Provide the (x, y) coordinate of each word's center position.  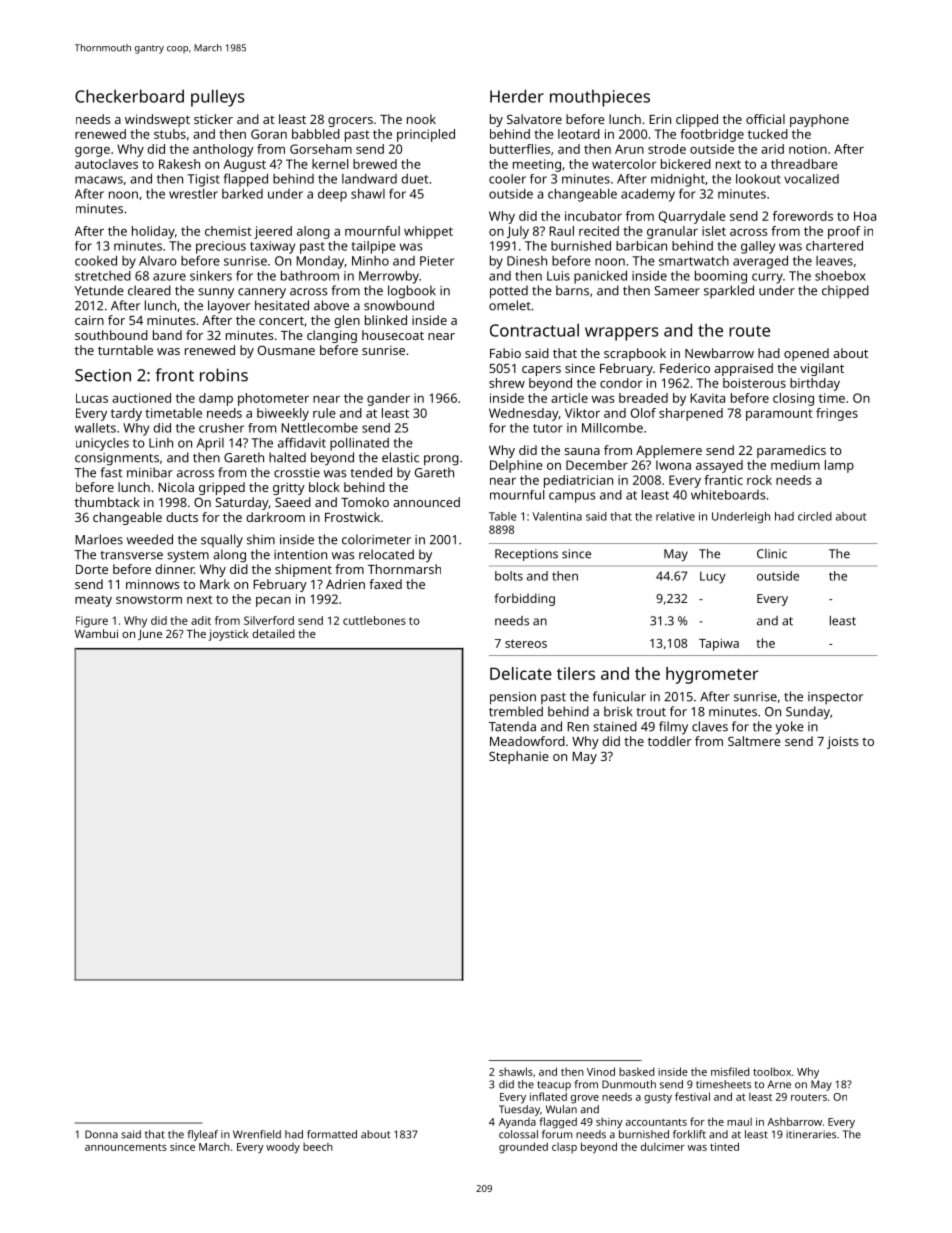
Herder (517, 96)
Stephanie (519, 757)
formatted (332, 1134)
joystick (229, 635)
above (331, 305)
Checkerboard (129, 96)
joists (842, 742)
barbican (641, 246)
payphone (819, 120)
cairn (89, 320)
